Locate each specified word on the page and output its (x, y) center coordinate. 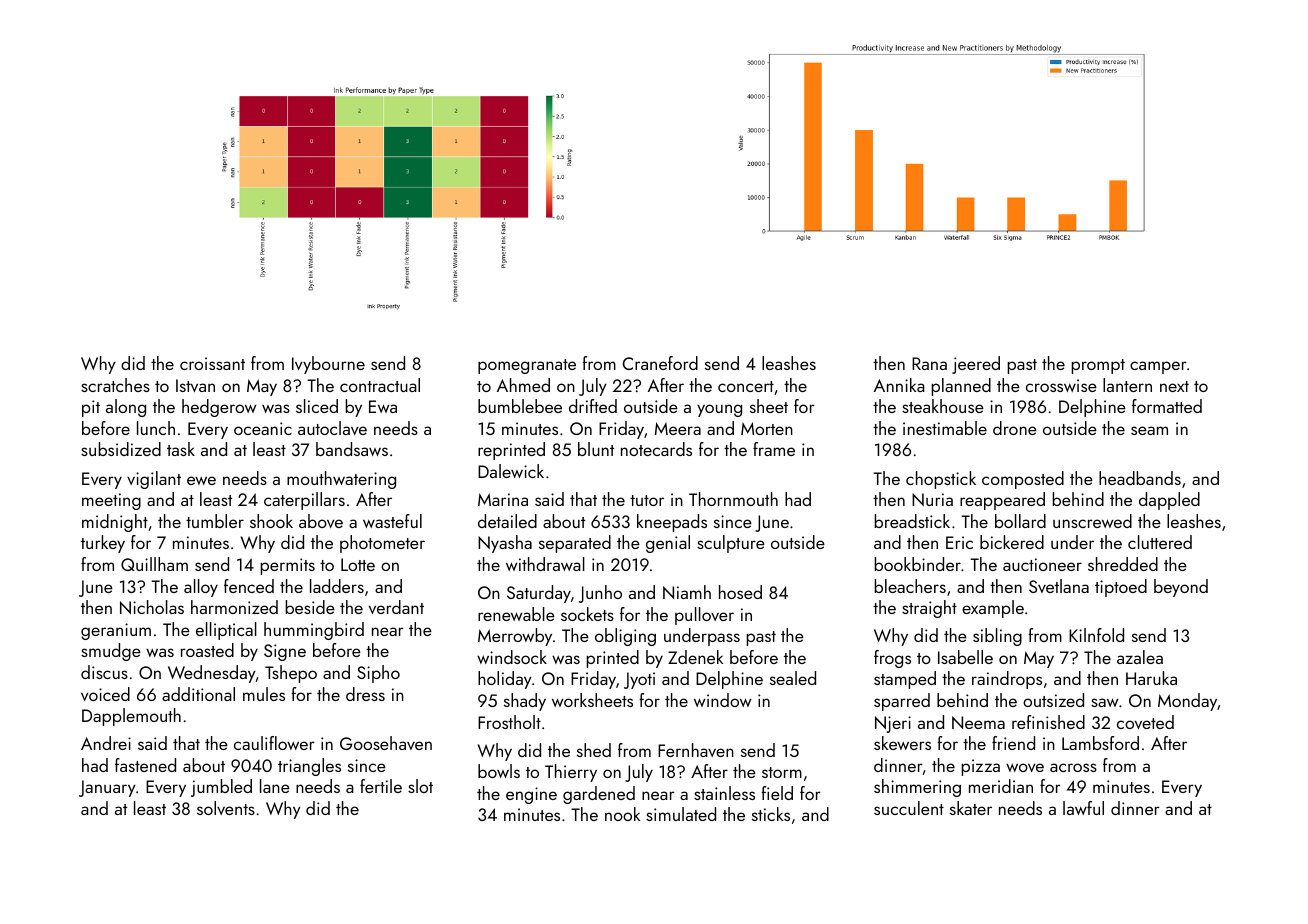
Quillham (154, 564)
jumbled (221, 788)
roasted (207, 650)
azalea (1140, 657)
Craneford (660, 363)
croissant (212, 363)
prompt (1098, 366)
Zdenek (695, 657)
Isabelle (965, 657)
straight (929, 609)
